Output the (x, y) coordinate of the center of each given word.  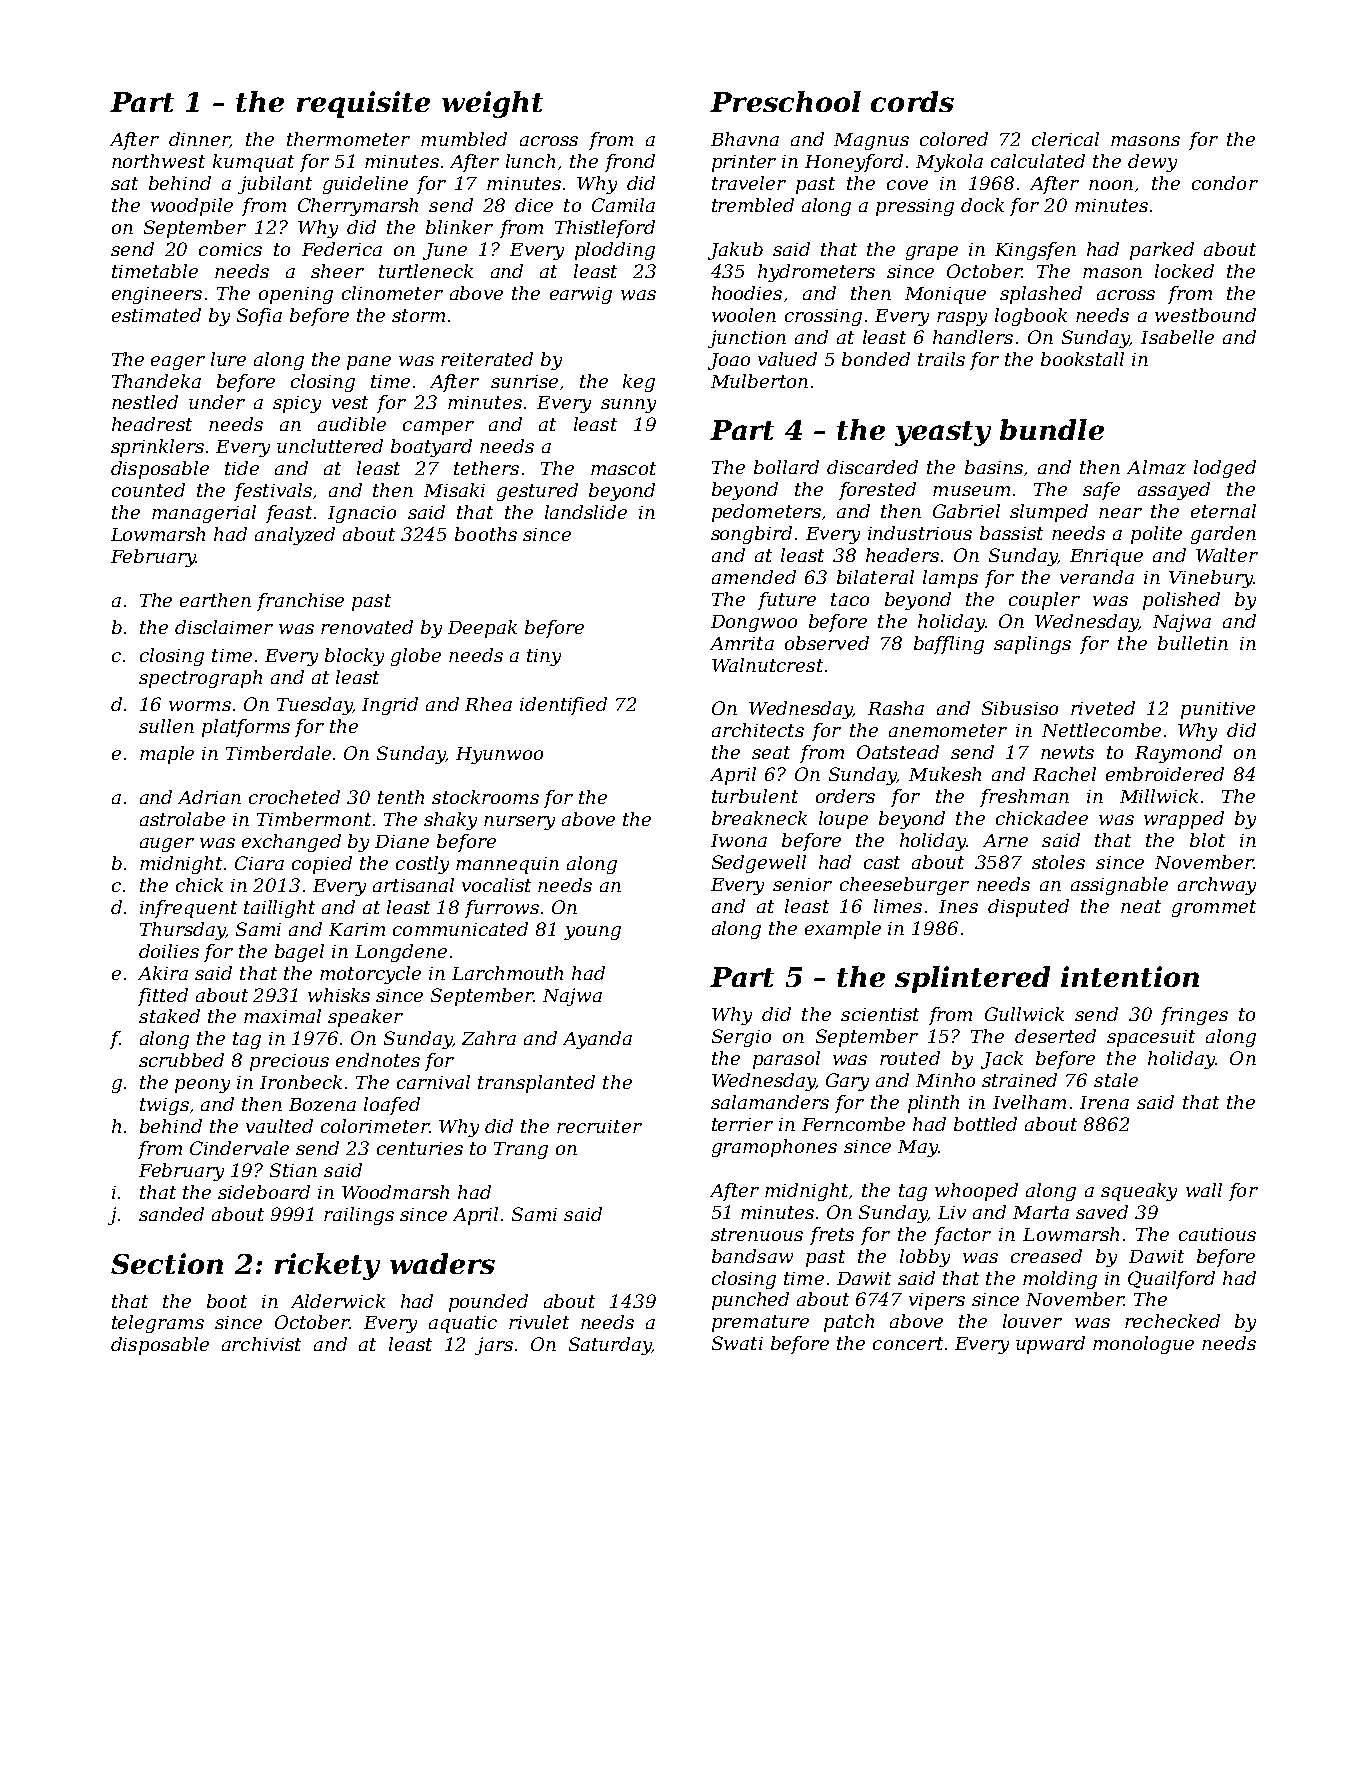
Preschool (785, 101)
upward (1050, 1345)
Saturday (610, 1346)
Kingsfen (1035, 251)
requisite (363, 104)
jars (494, 1346)
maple (167, 755)
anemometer (948, 730)
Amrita (742, 643)
